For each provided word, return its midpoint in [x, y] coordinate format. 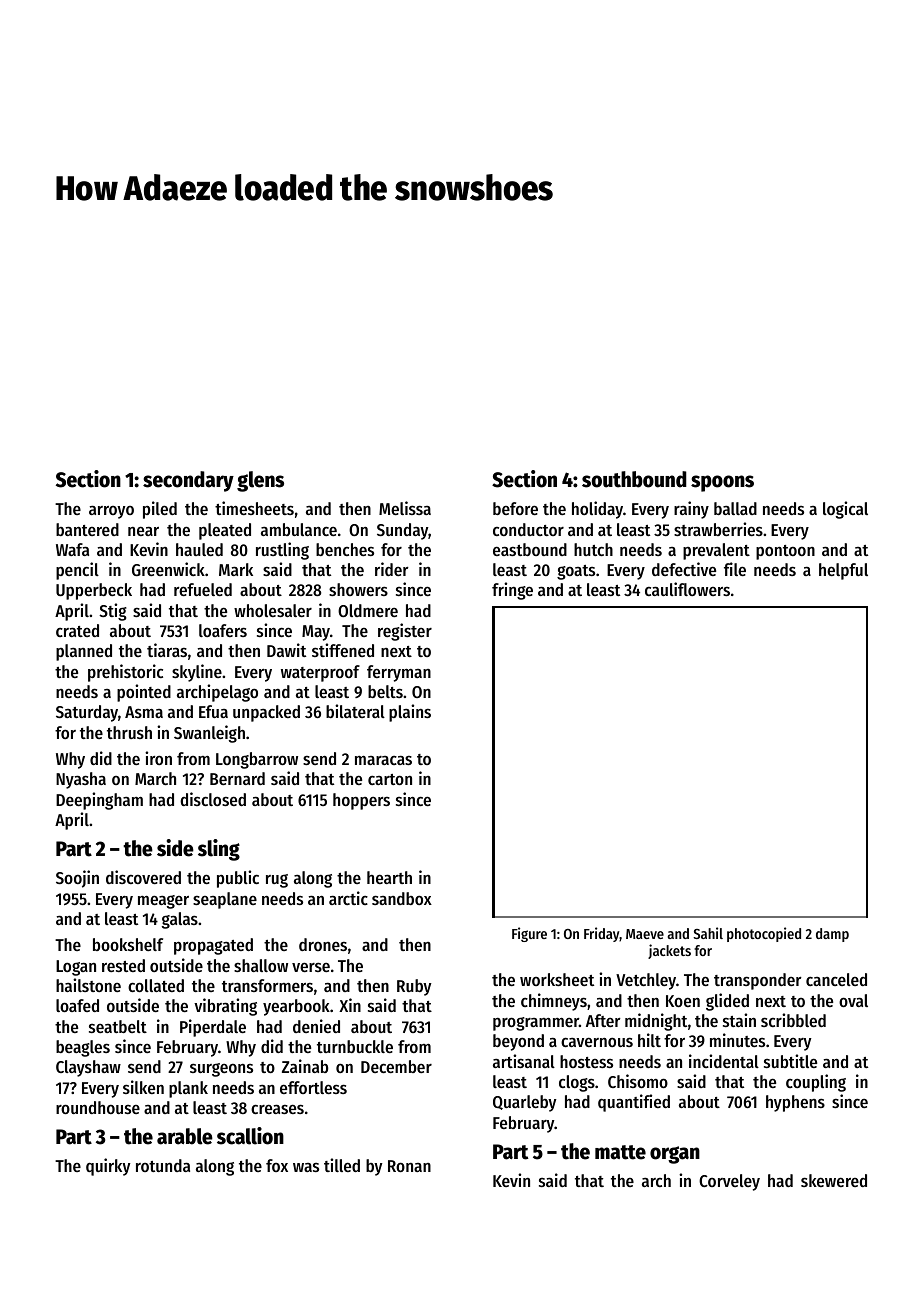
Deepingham [99, 801]
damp [832, 935]
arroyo [111, 512]
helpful [843, 571]
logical [845, 510]
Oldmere [368, 610]
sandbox [402, 898]
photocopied [764, 934]
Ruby [414, 987]
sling [219, 850]
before [515, 508]
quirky [108, 1167]
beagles [83, 1048]
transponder [758, 981]
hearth [389, 877]
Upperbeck [94, 591]
